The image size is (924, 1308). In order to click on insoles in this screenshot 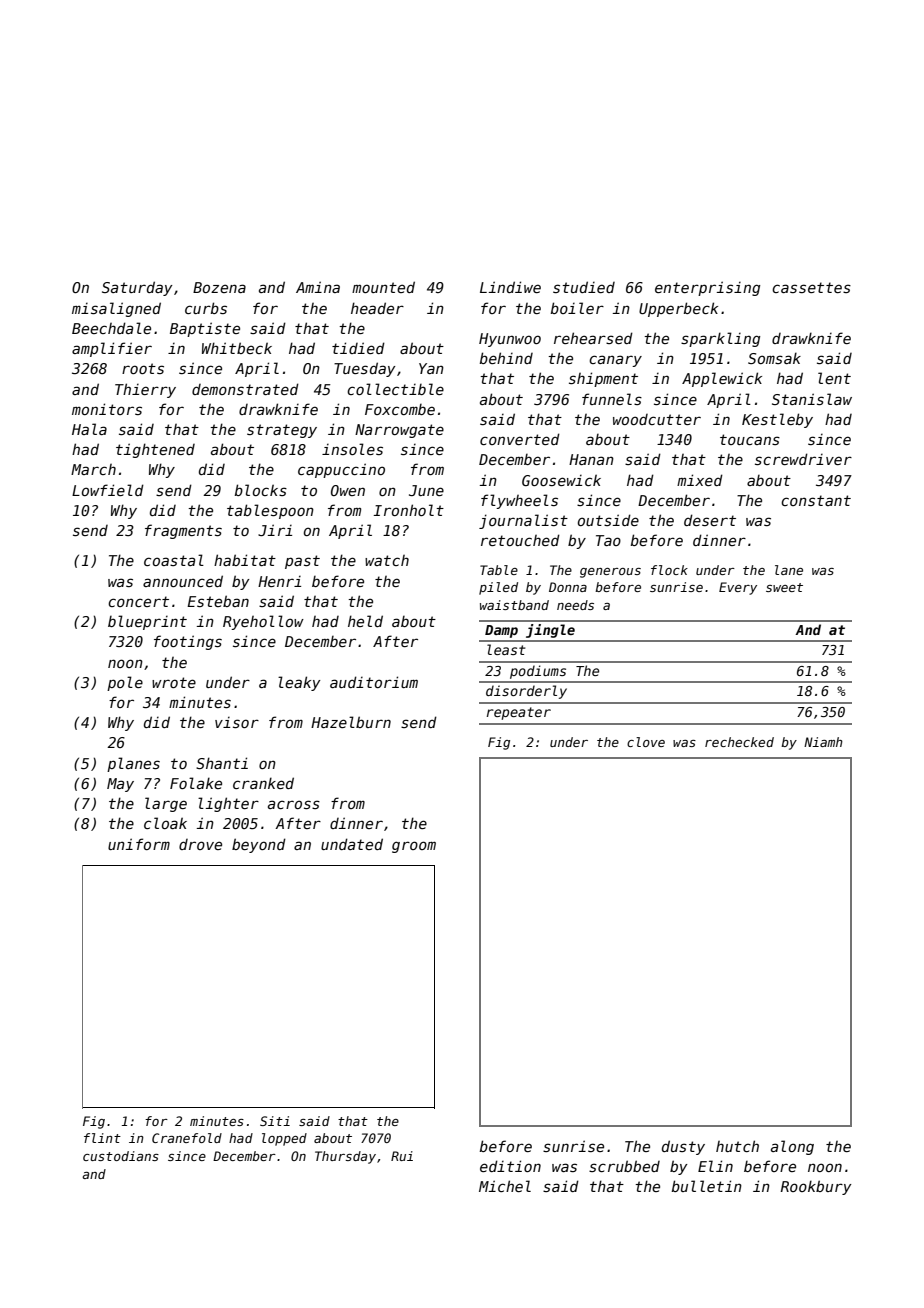, I will do `click(352, 449)`.
